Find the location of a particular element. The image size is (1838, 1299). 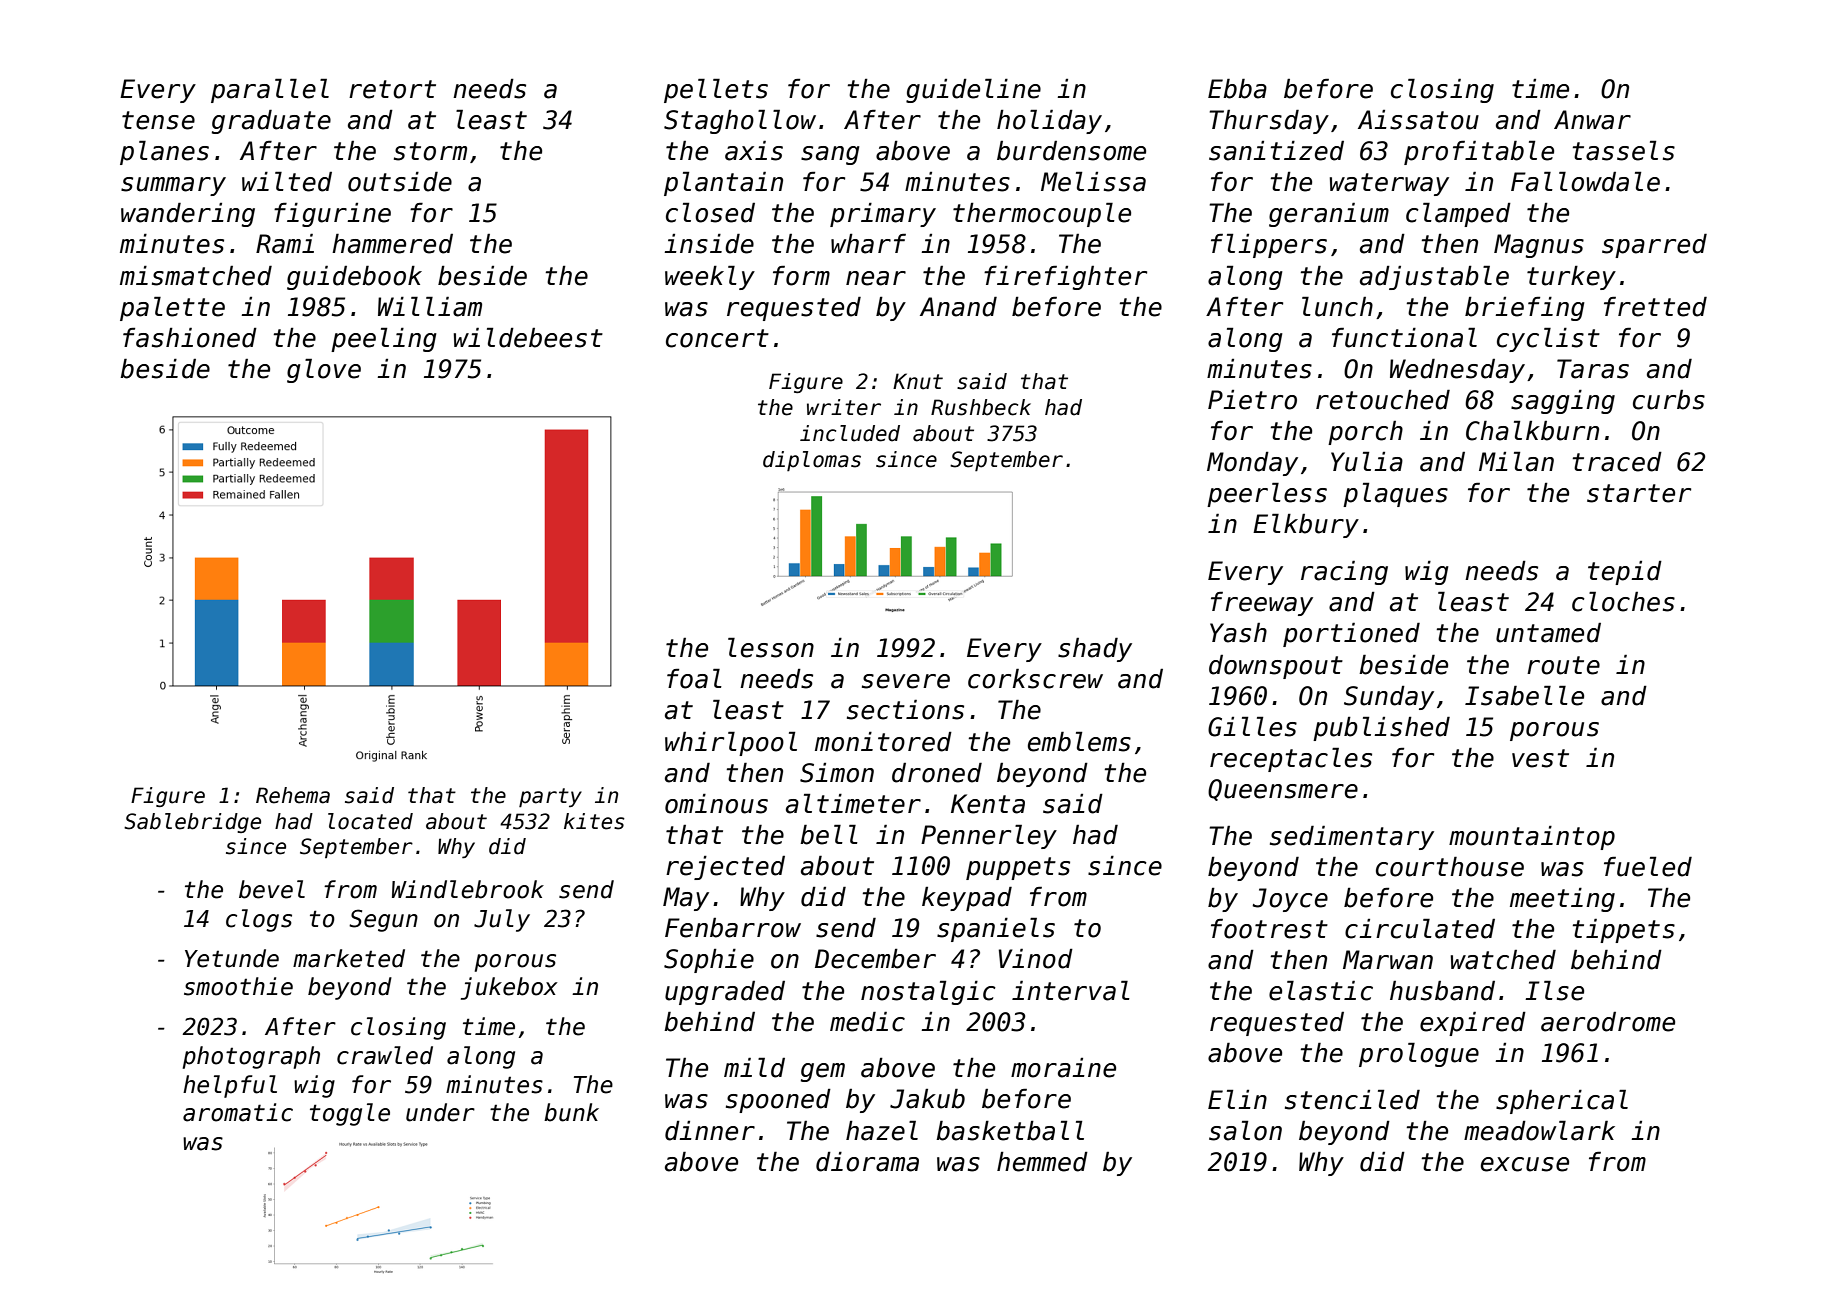

summary is located at coordinates (173, 186).
